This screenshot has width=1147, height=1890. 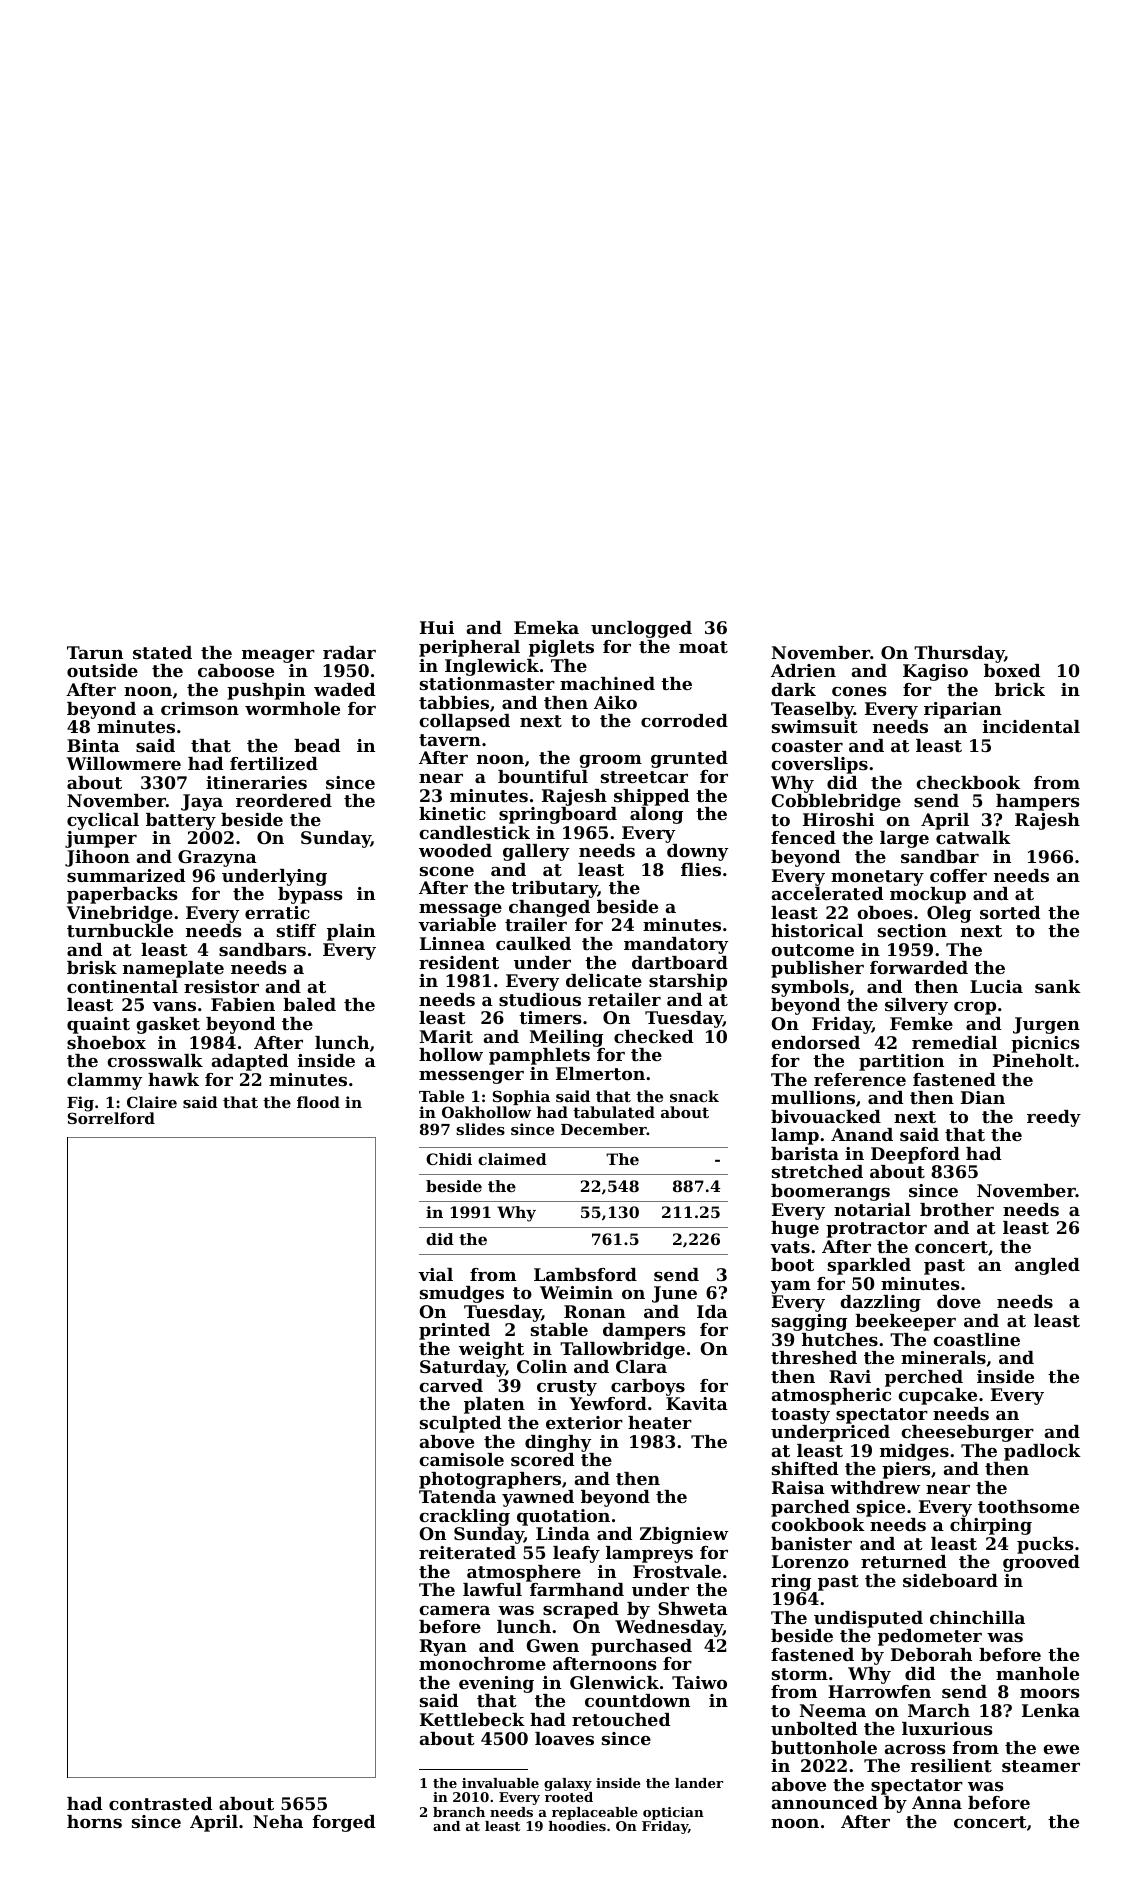 What do you see at coordinates (443, 1647) in the screenshot?
I see `Ryan` at bounding box center [443, 1647].
